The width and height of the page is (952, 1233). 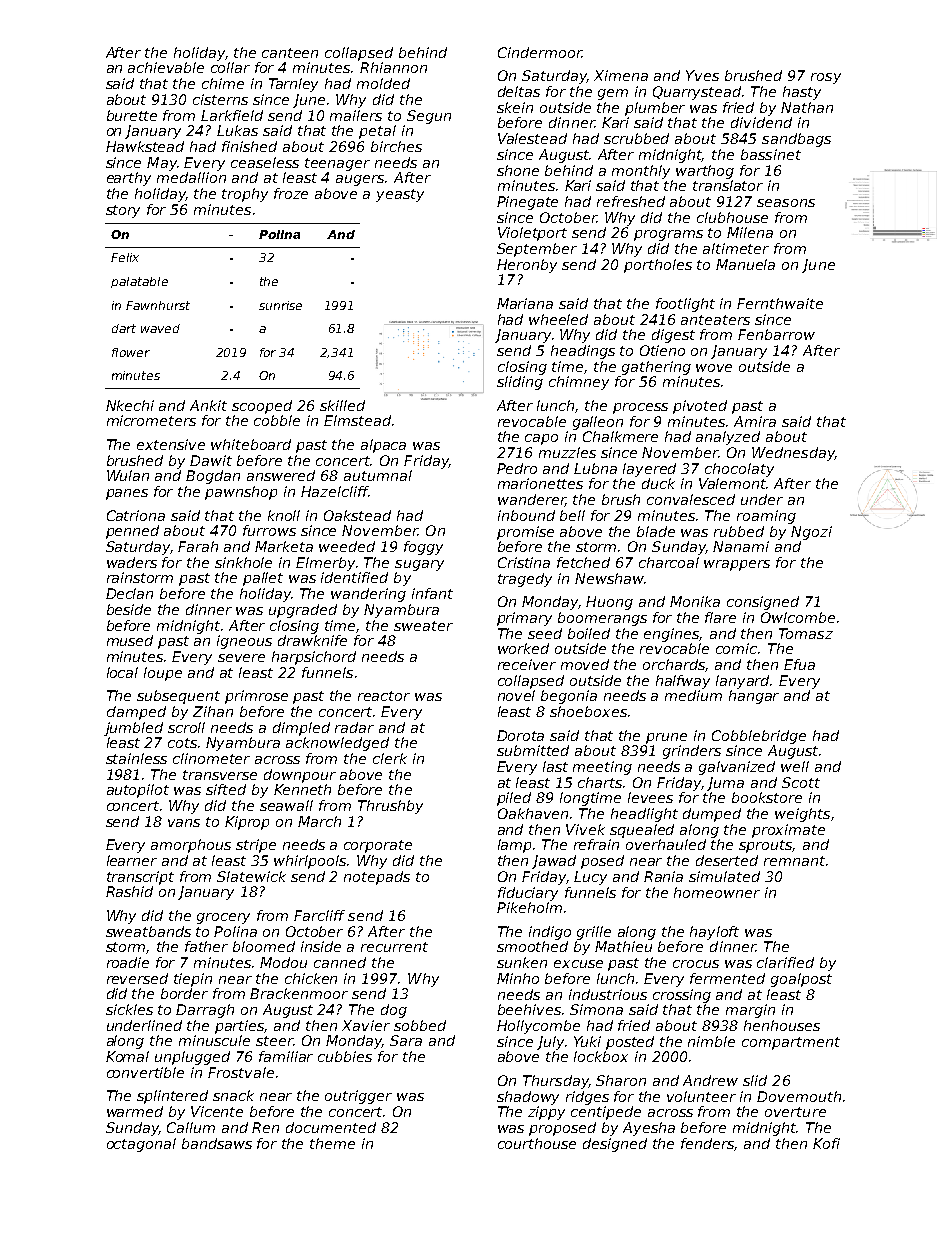 What do you see at coordinates (136, 758) in the page?
I see `stainless` at bounding box center [136, 758].
